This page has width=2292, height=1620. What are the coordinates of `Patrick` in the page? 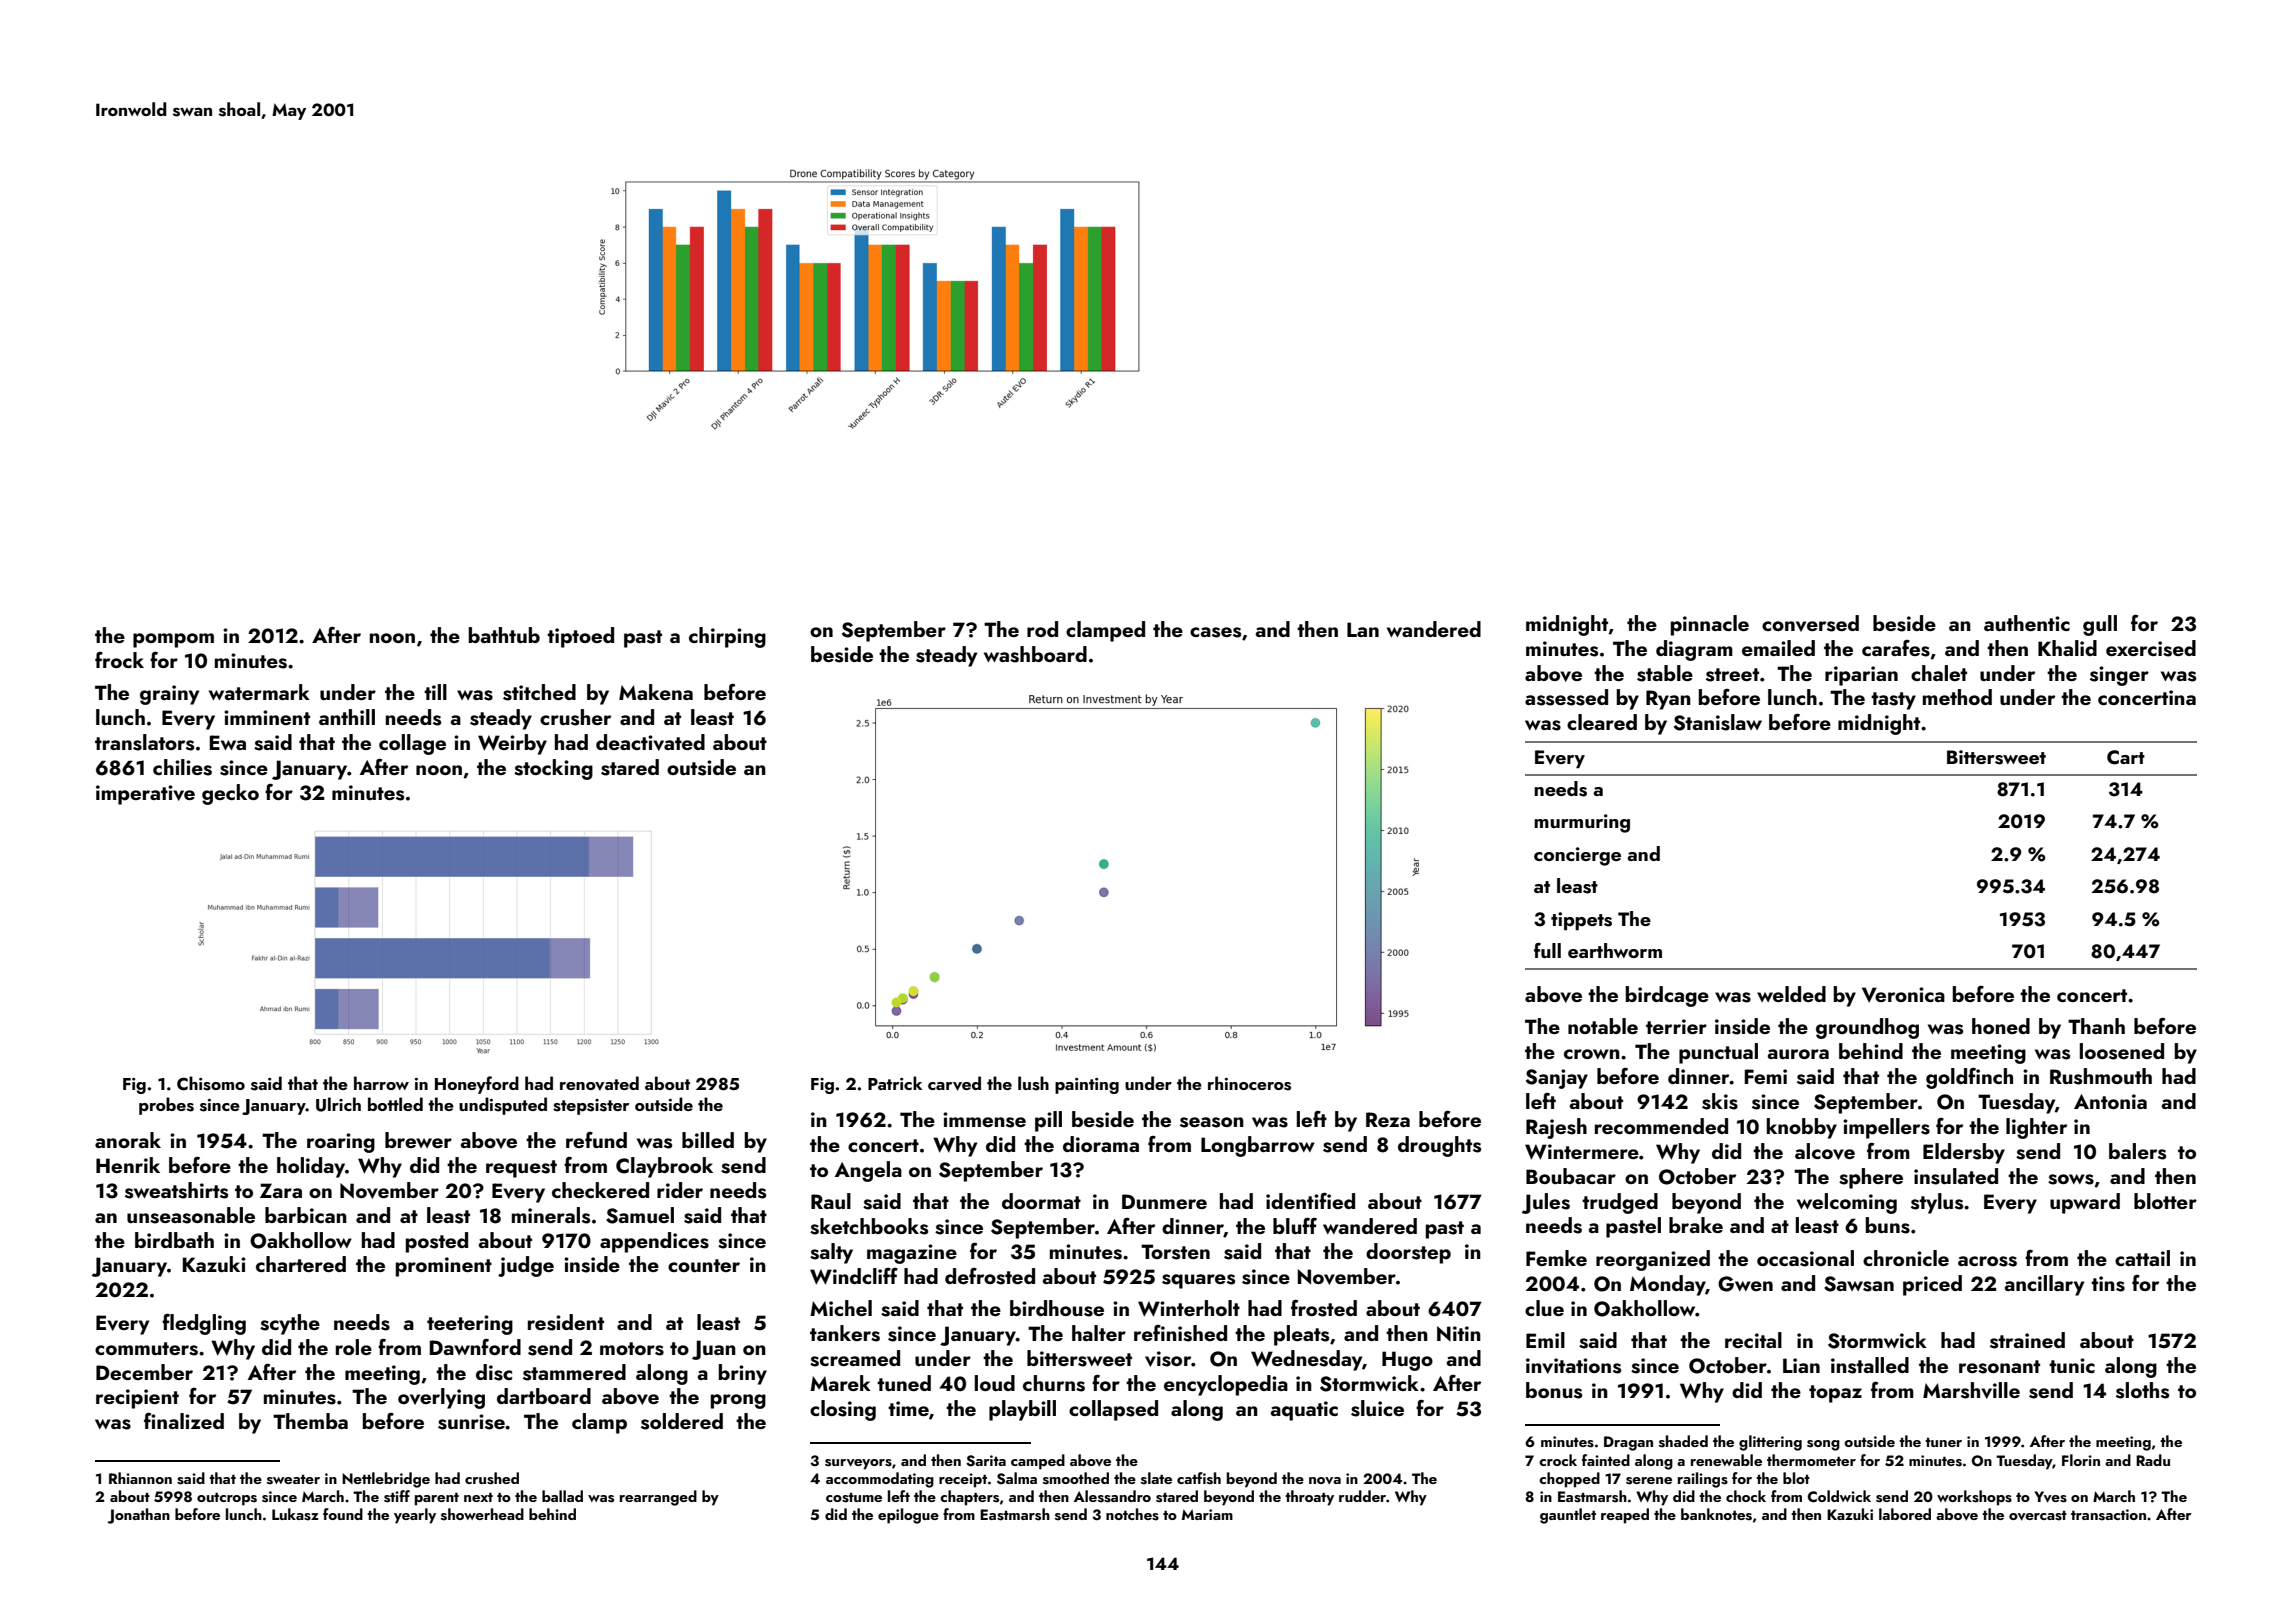 It's located at (895, 1083).
